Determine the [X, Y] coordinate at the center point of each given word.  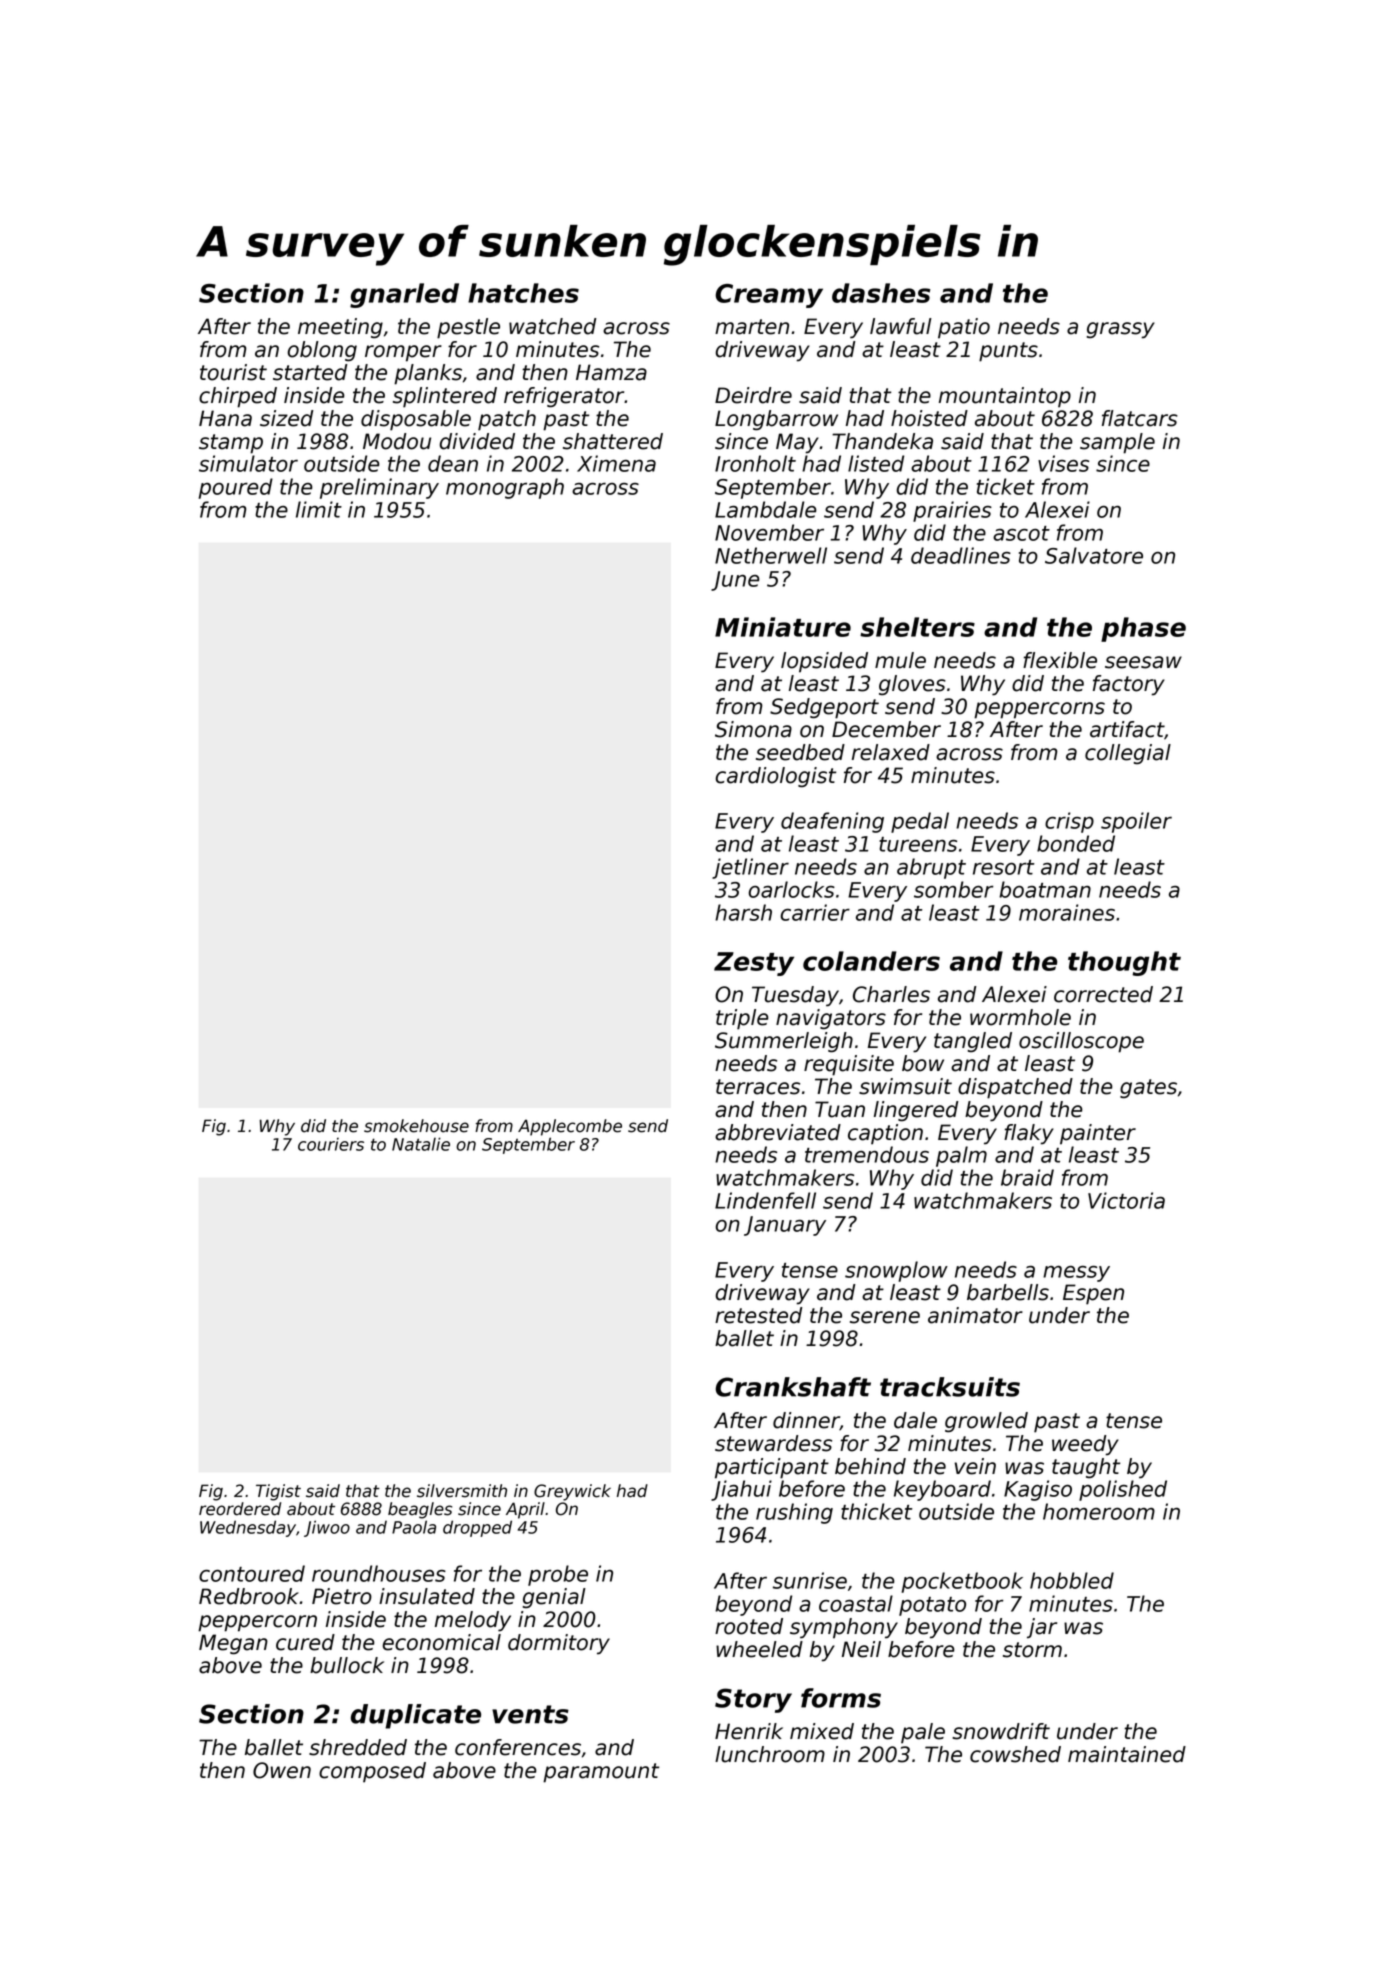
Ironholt [755, 463]
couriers [331, 1144]
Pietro [342, 1596]
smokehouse [416, 1126]
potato [932, 1606]
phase [1143, 629]
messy [1076, 1274]
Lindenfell [765, 1200]
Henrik [749, 1731]
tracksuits [950, 1387]
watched [552, 326]
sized [286, 418]
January [785, 1226]
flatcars [1140, 418]
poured [235, 488]
